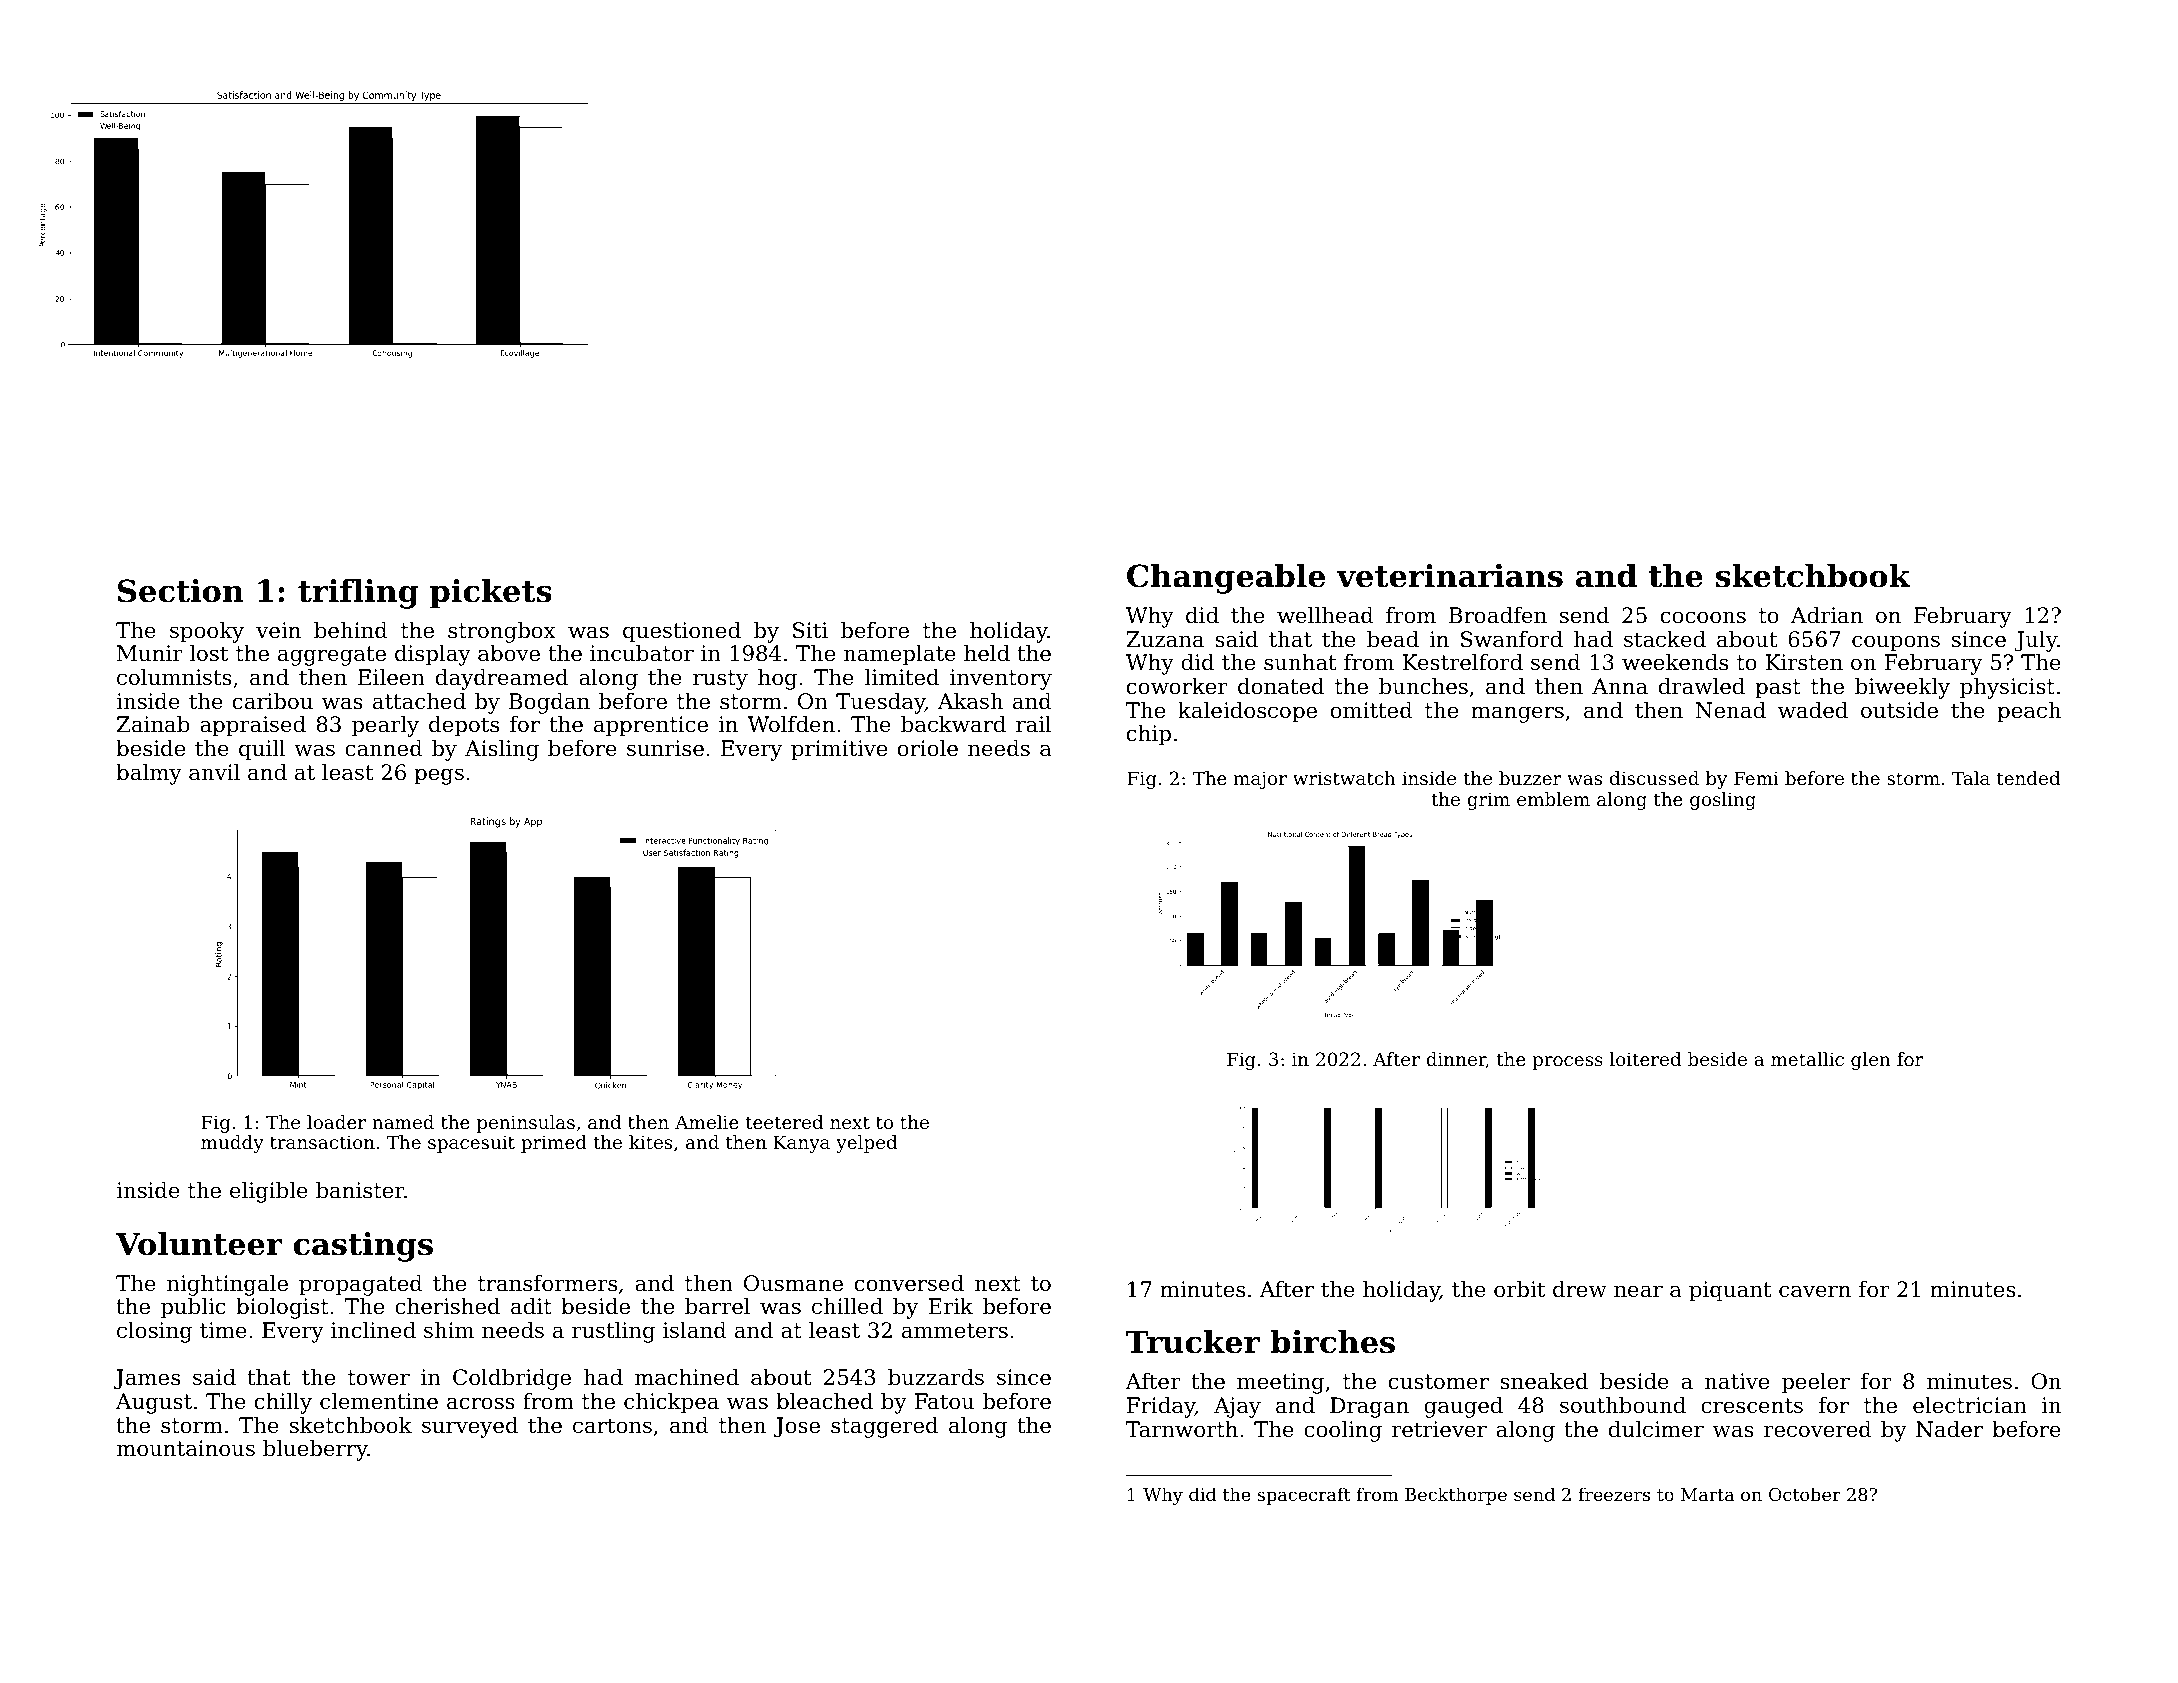 This image has height=1683, width=2178. I want to click on spacesuit, so click(471, 1144).
